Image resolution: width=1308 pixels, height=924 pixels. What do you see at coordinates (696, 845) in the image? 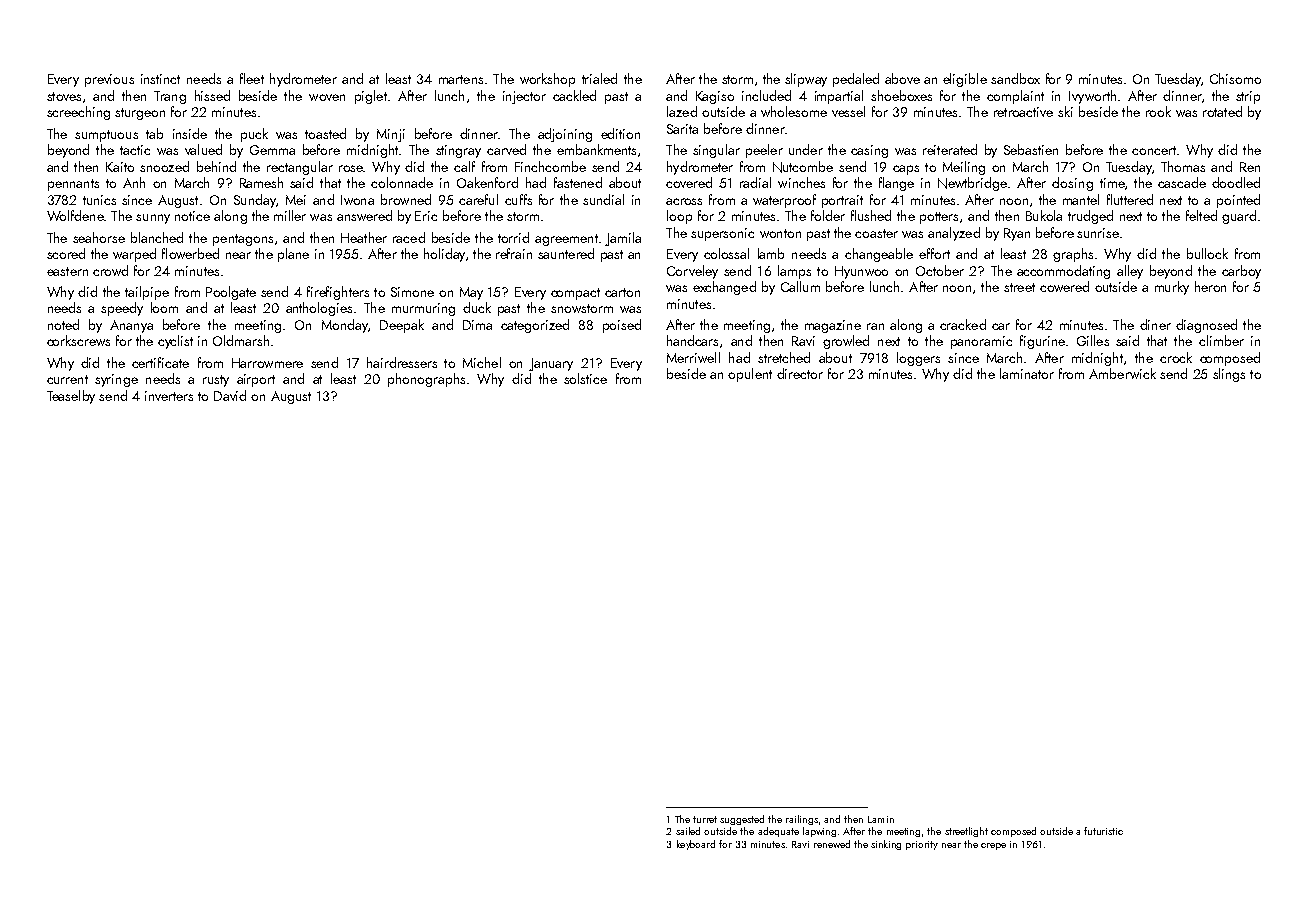
I see `keyboard` at bounding box center [696, 845].
